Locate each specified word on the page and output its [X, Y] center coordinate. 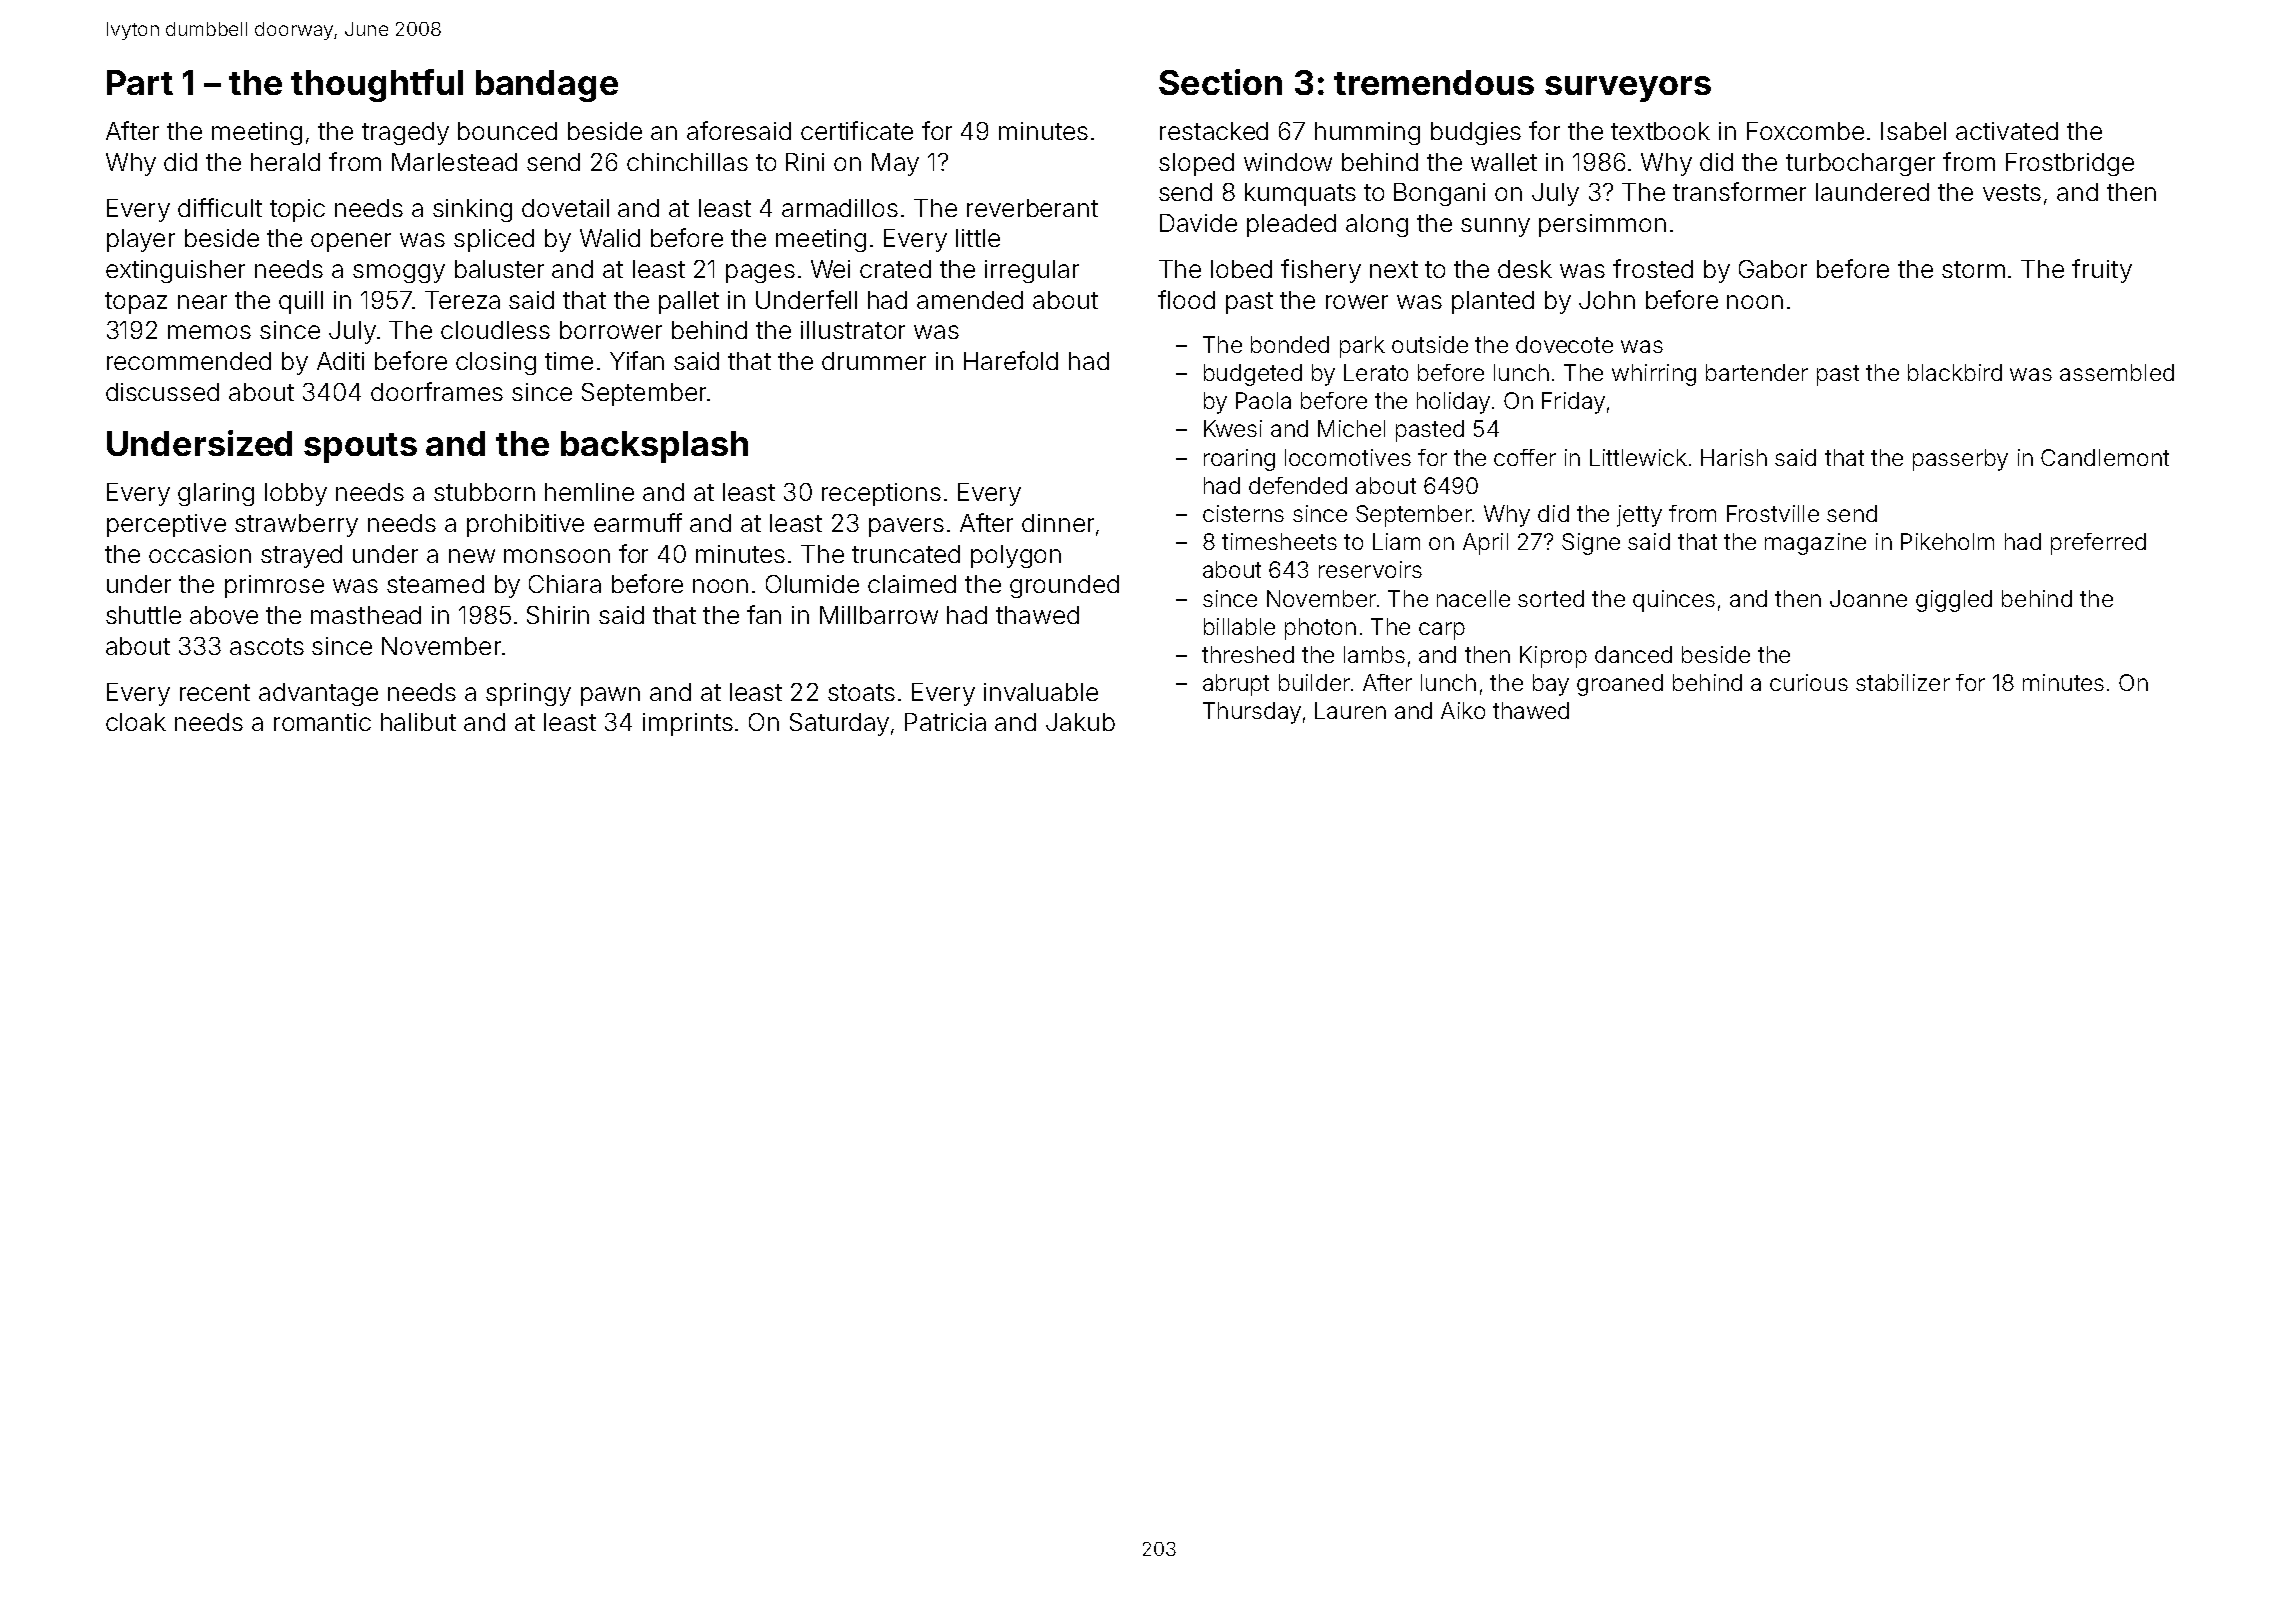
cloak [136, 722]
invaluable [1041, 692]
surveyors [1628, 89]
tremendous [1434, 82]
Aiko [1463, 710]
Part [140, 82]
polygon [1016, 556]
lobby [296, 494]
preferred [2098, 544]
